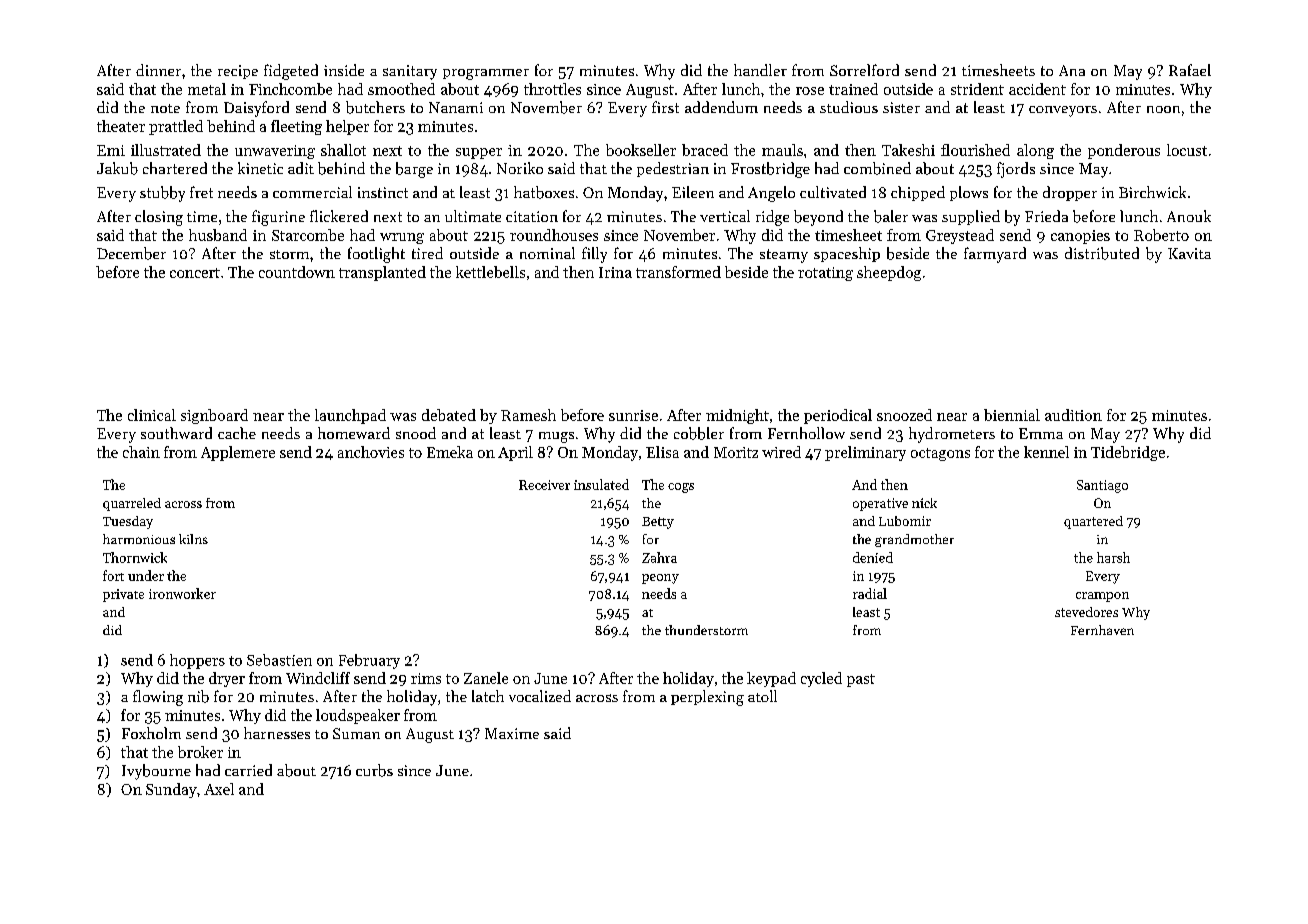 Image resolution: width=1308 pixels, height=924 pixels. Describe the element at coordinates (1102, 253) in the document. I see `distributed` at that location.
